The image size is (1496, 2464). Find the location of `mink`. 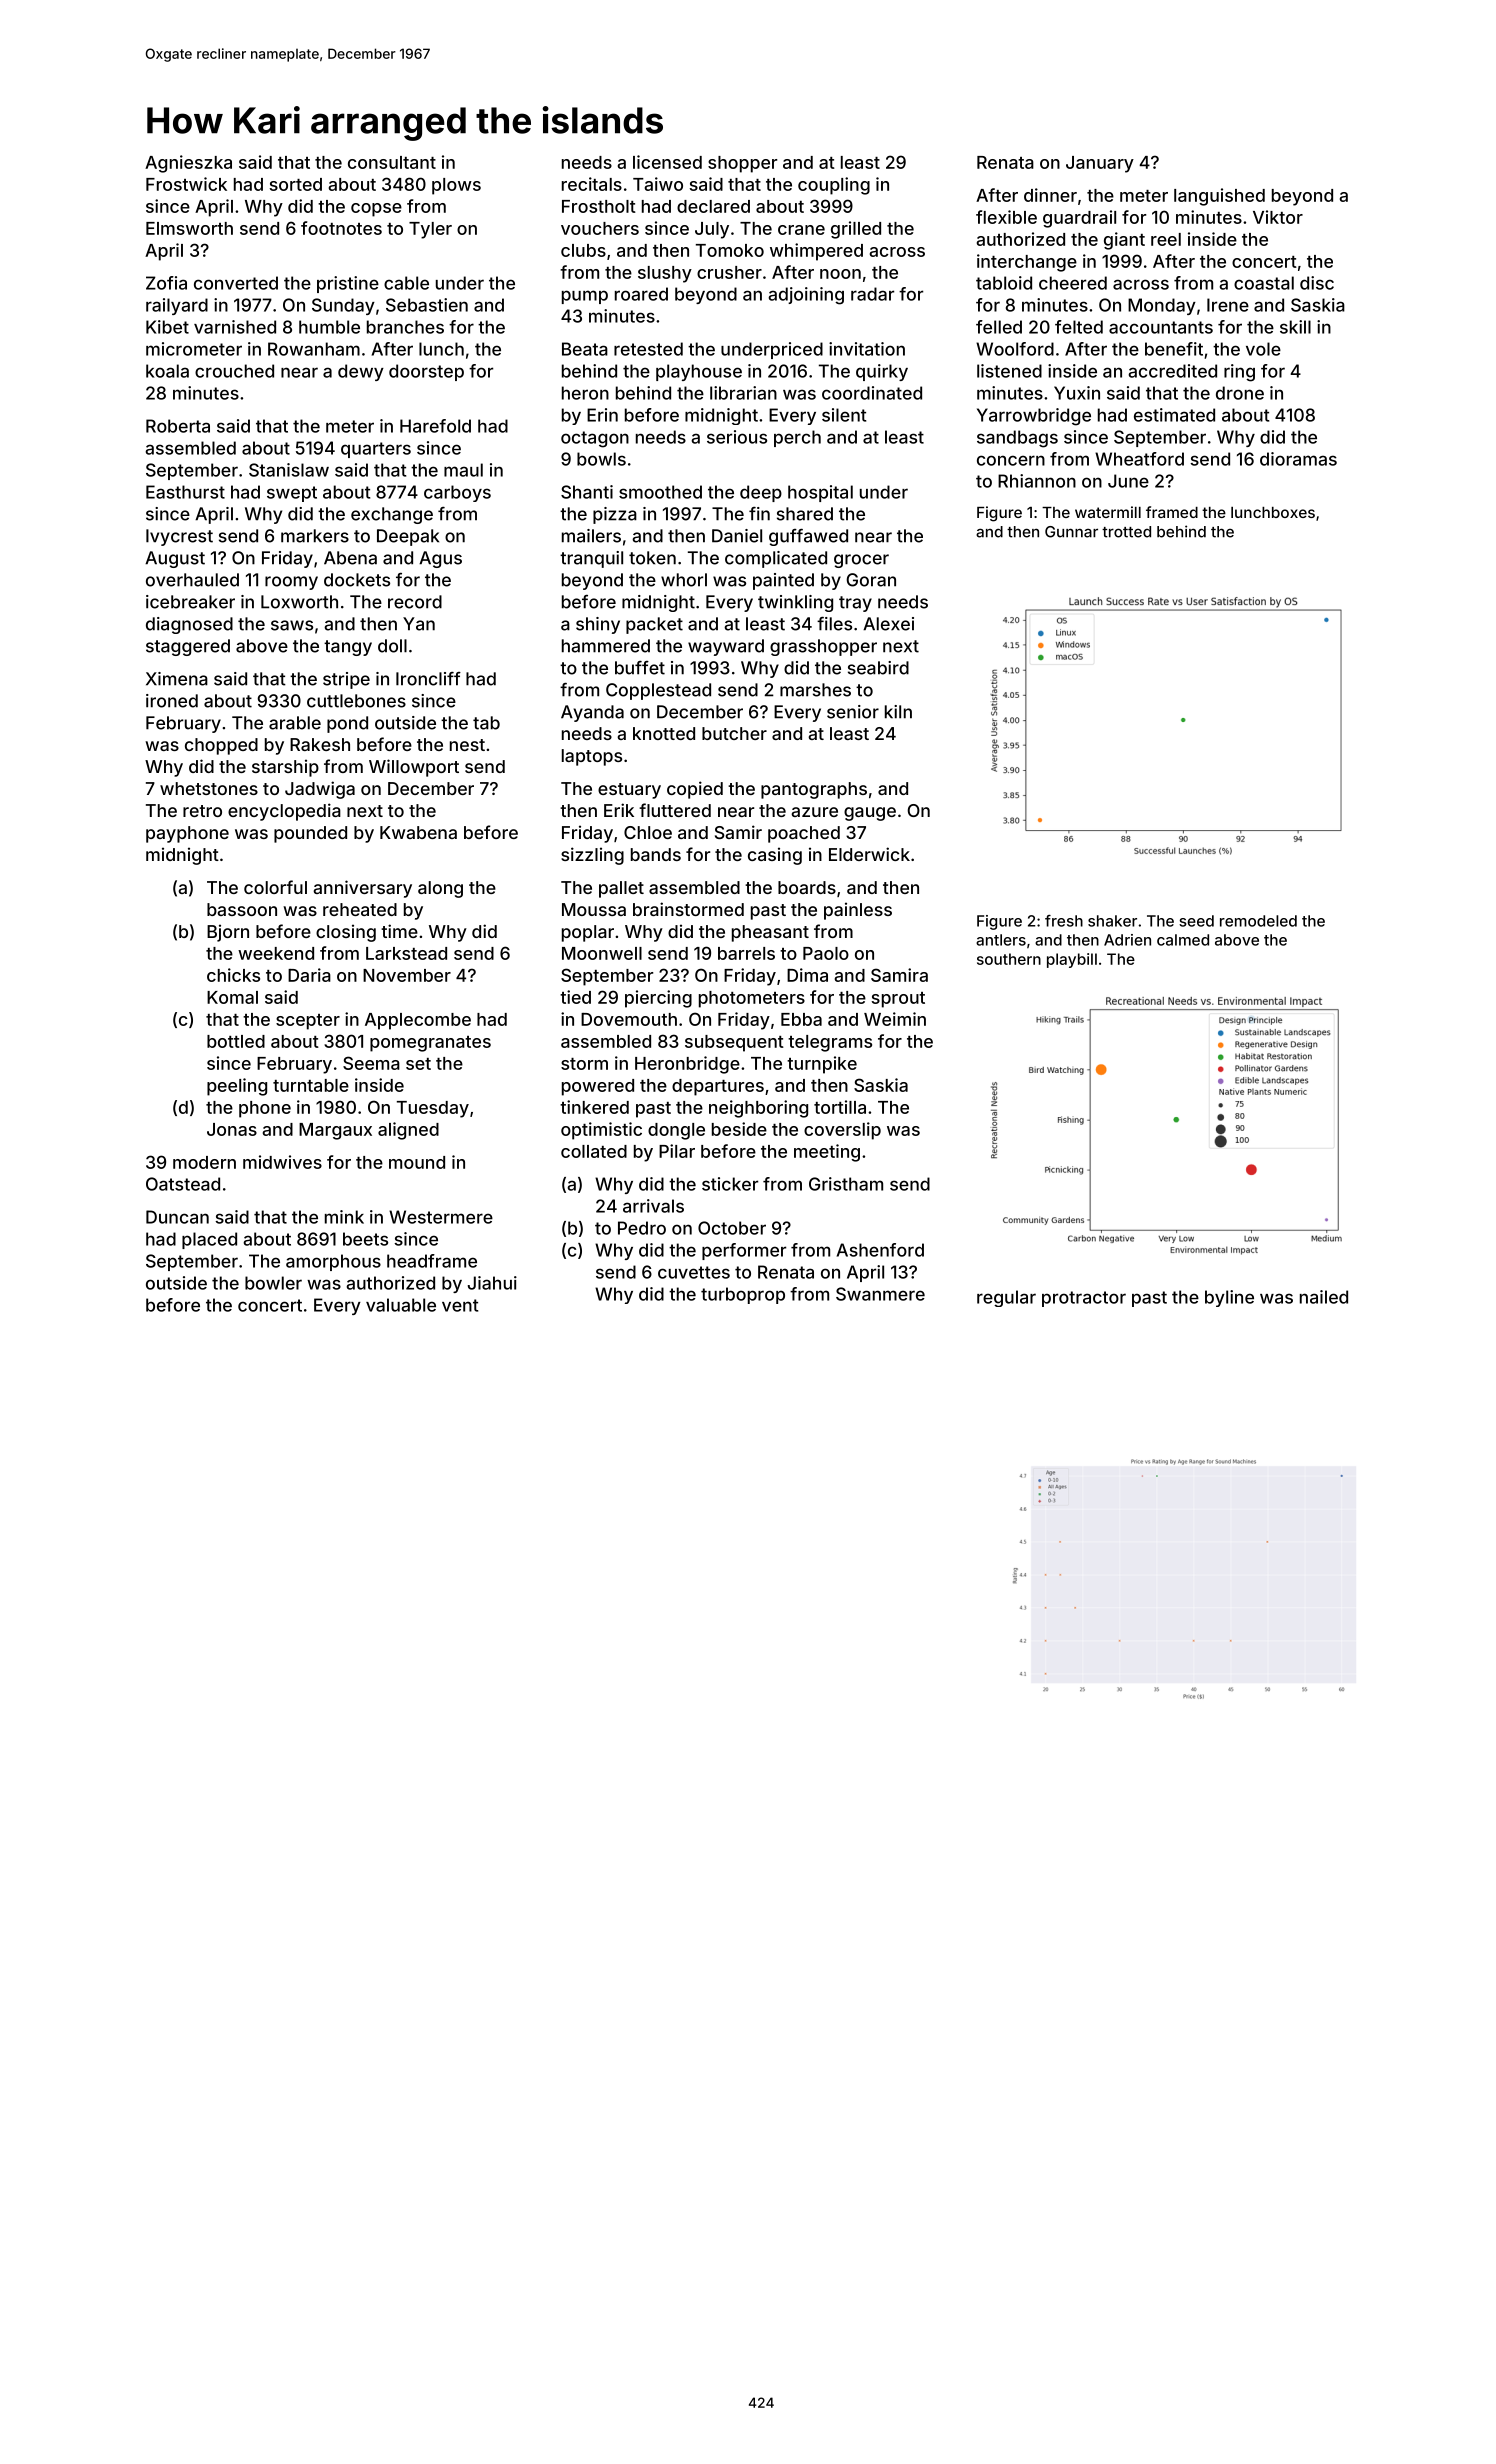

mink is located at coordinates (344, 1217).
